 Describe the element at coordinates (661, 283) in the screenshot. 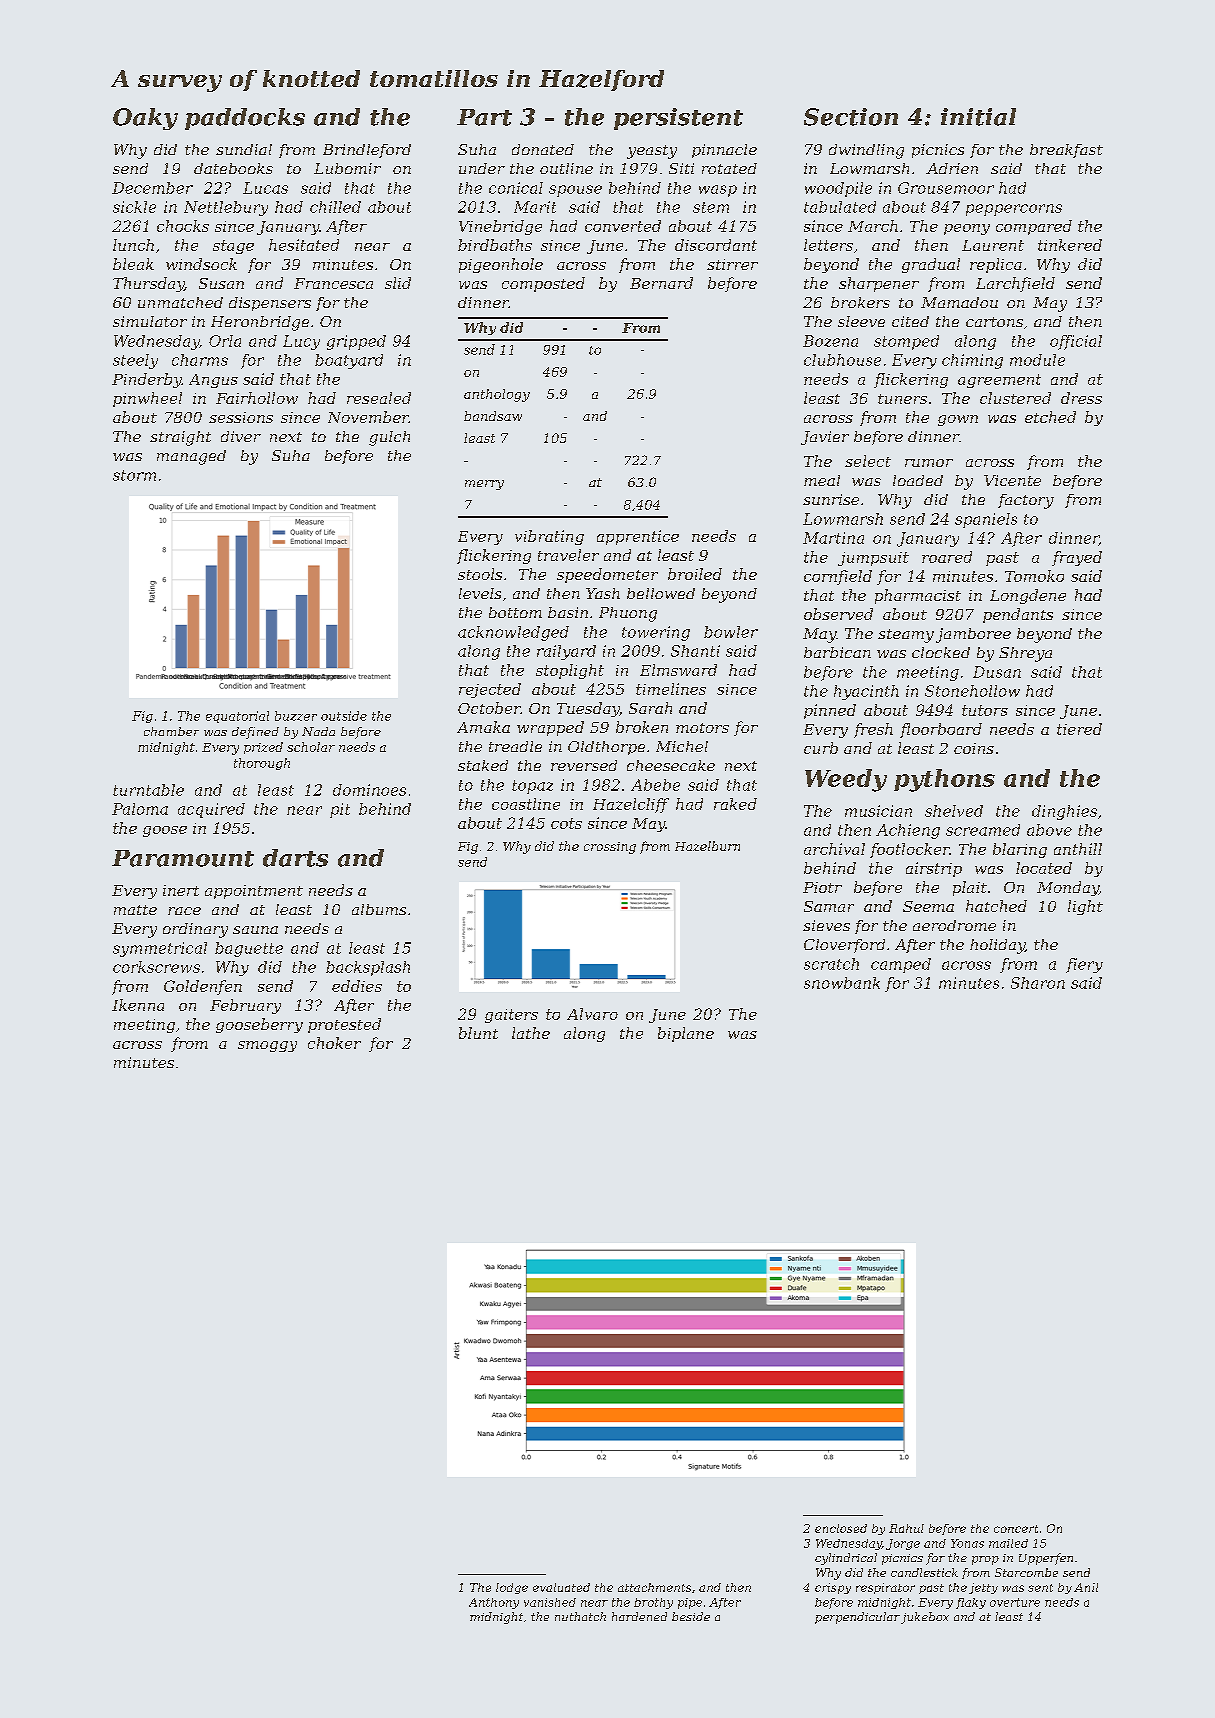

I see `Bernard` at that location.
